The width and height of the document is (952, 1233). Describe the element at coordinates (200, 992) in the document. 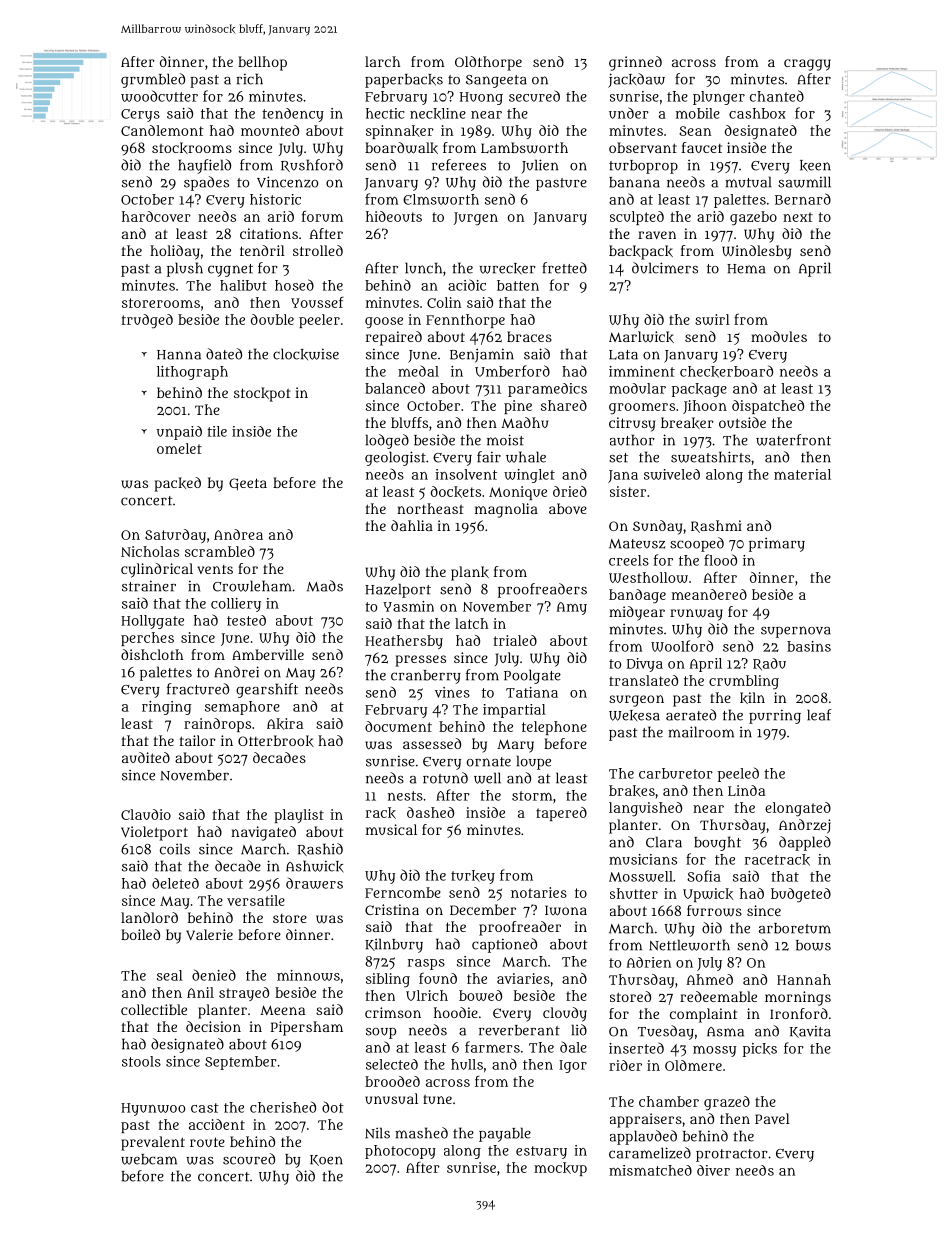

I see `Anil` at that location.
